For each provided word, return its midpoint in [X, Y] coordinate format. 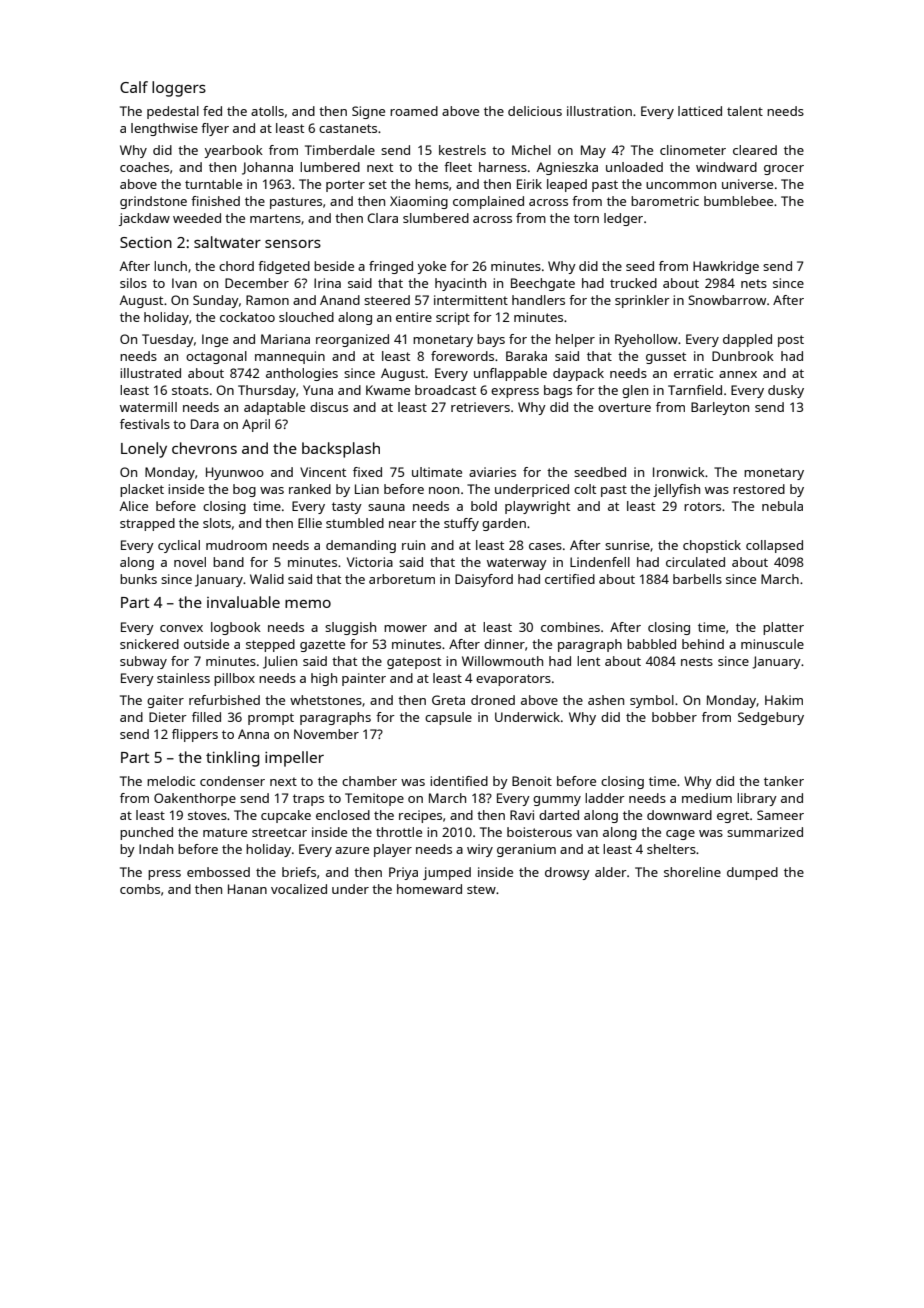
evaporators [513, 680]
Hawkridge [726, 267]
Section [146, 242]
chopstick [712, 546]
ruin [413, 545]
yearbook [233, 151]
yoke [431, 267]
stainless [183, 678]
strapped [147, 524]
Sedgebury [771, 718]
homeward [429, 889]
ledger [623, 219]
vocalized [299, 889]
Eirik [529, 184]
